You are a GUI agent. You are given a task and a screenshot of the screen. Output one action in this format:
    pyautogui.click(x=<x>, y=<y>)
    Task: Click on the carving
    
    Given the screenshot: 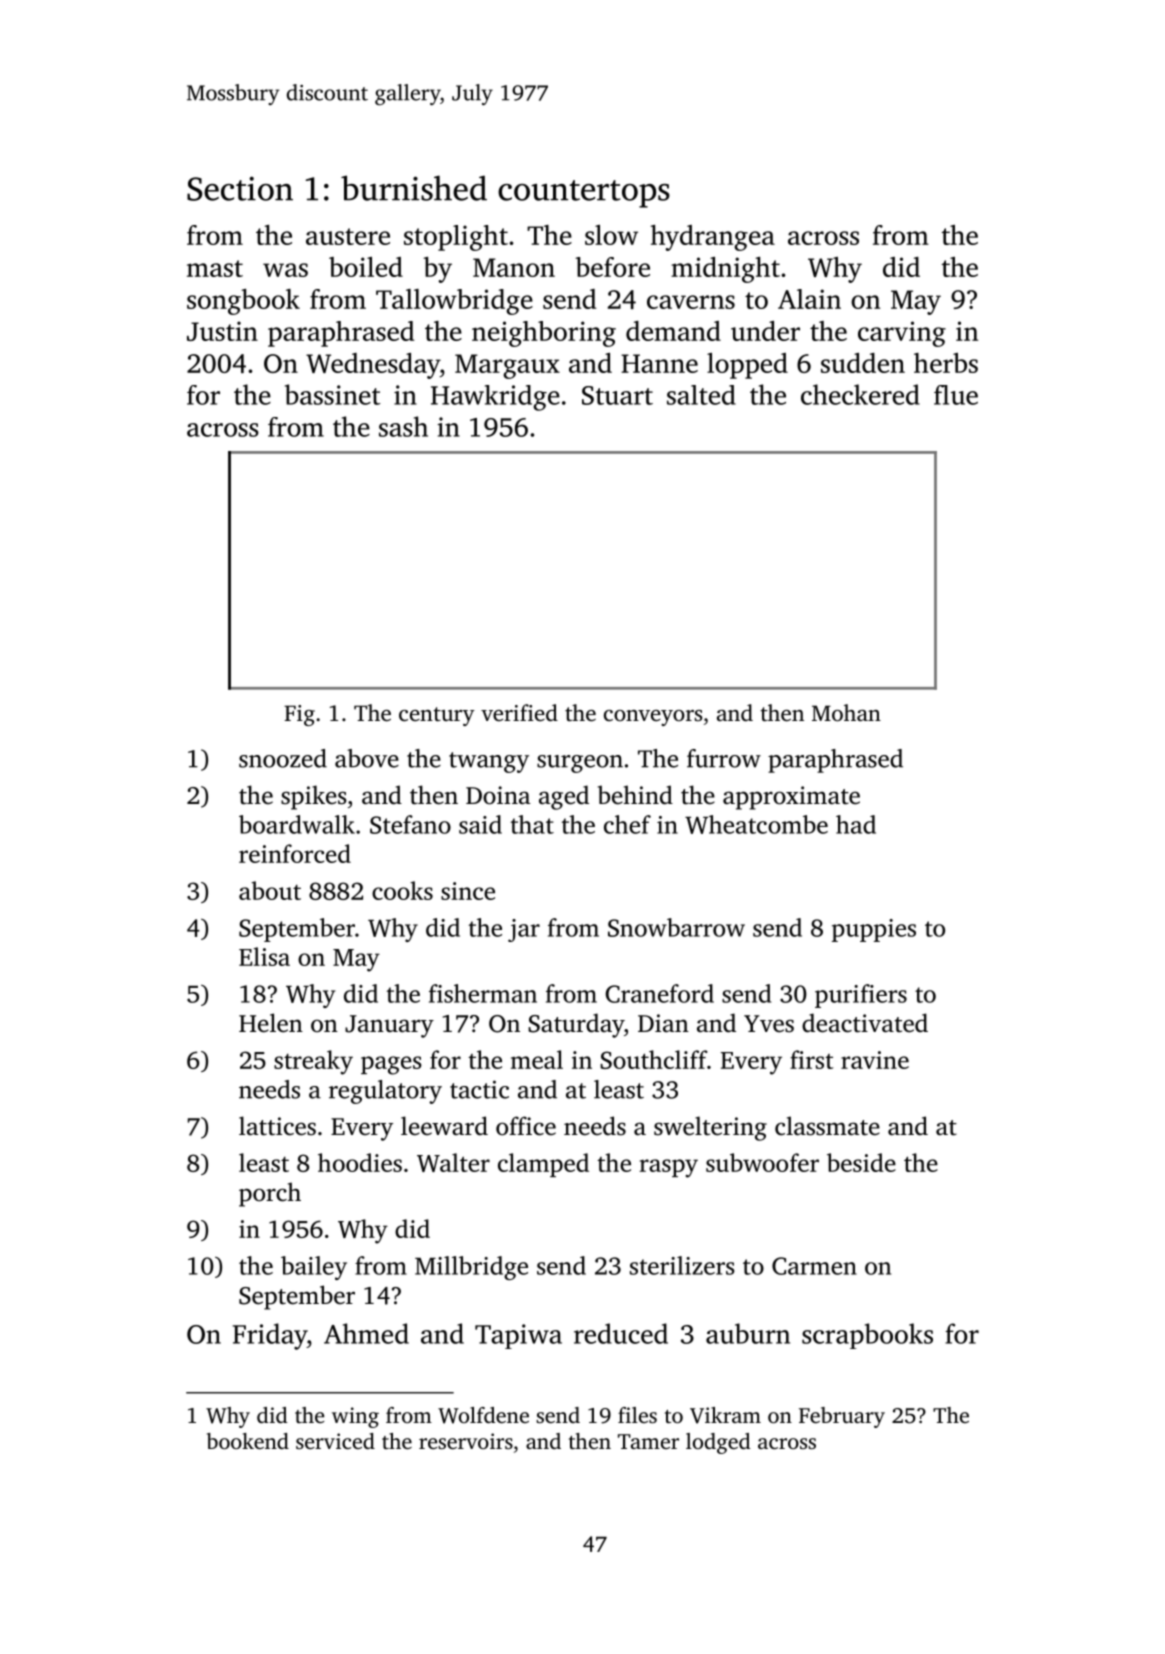 What is the action you would take?
    pyautogui.click(x=902, y=334)
